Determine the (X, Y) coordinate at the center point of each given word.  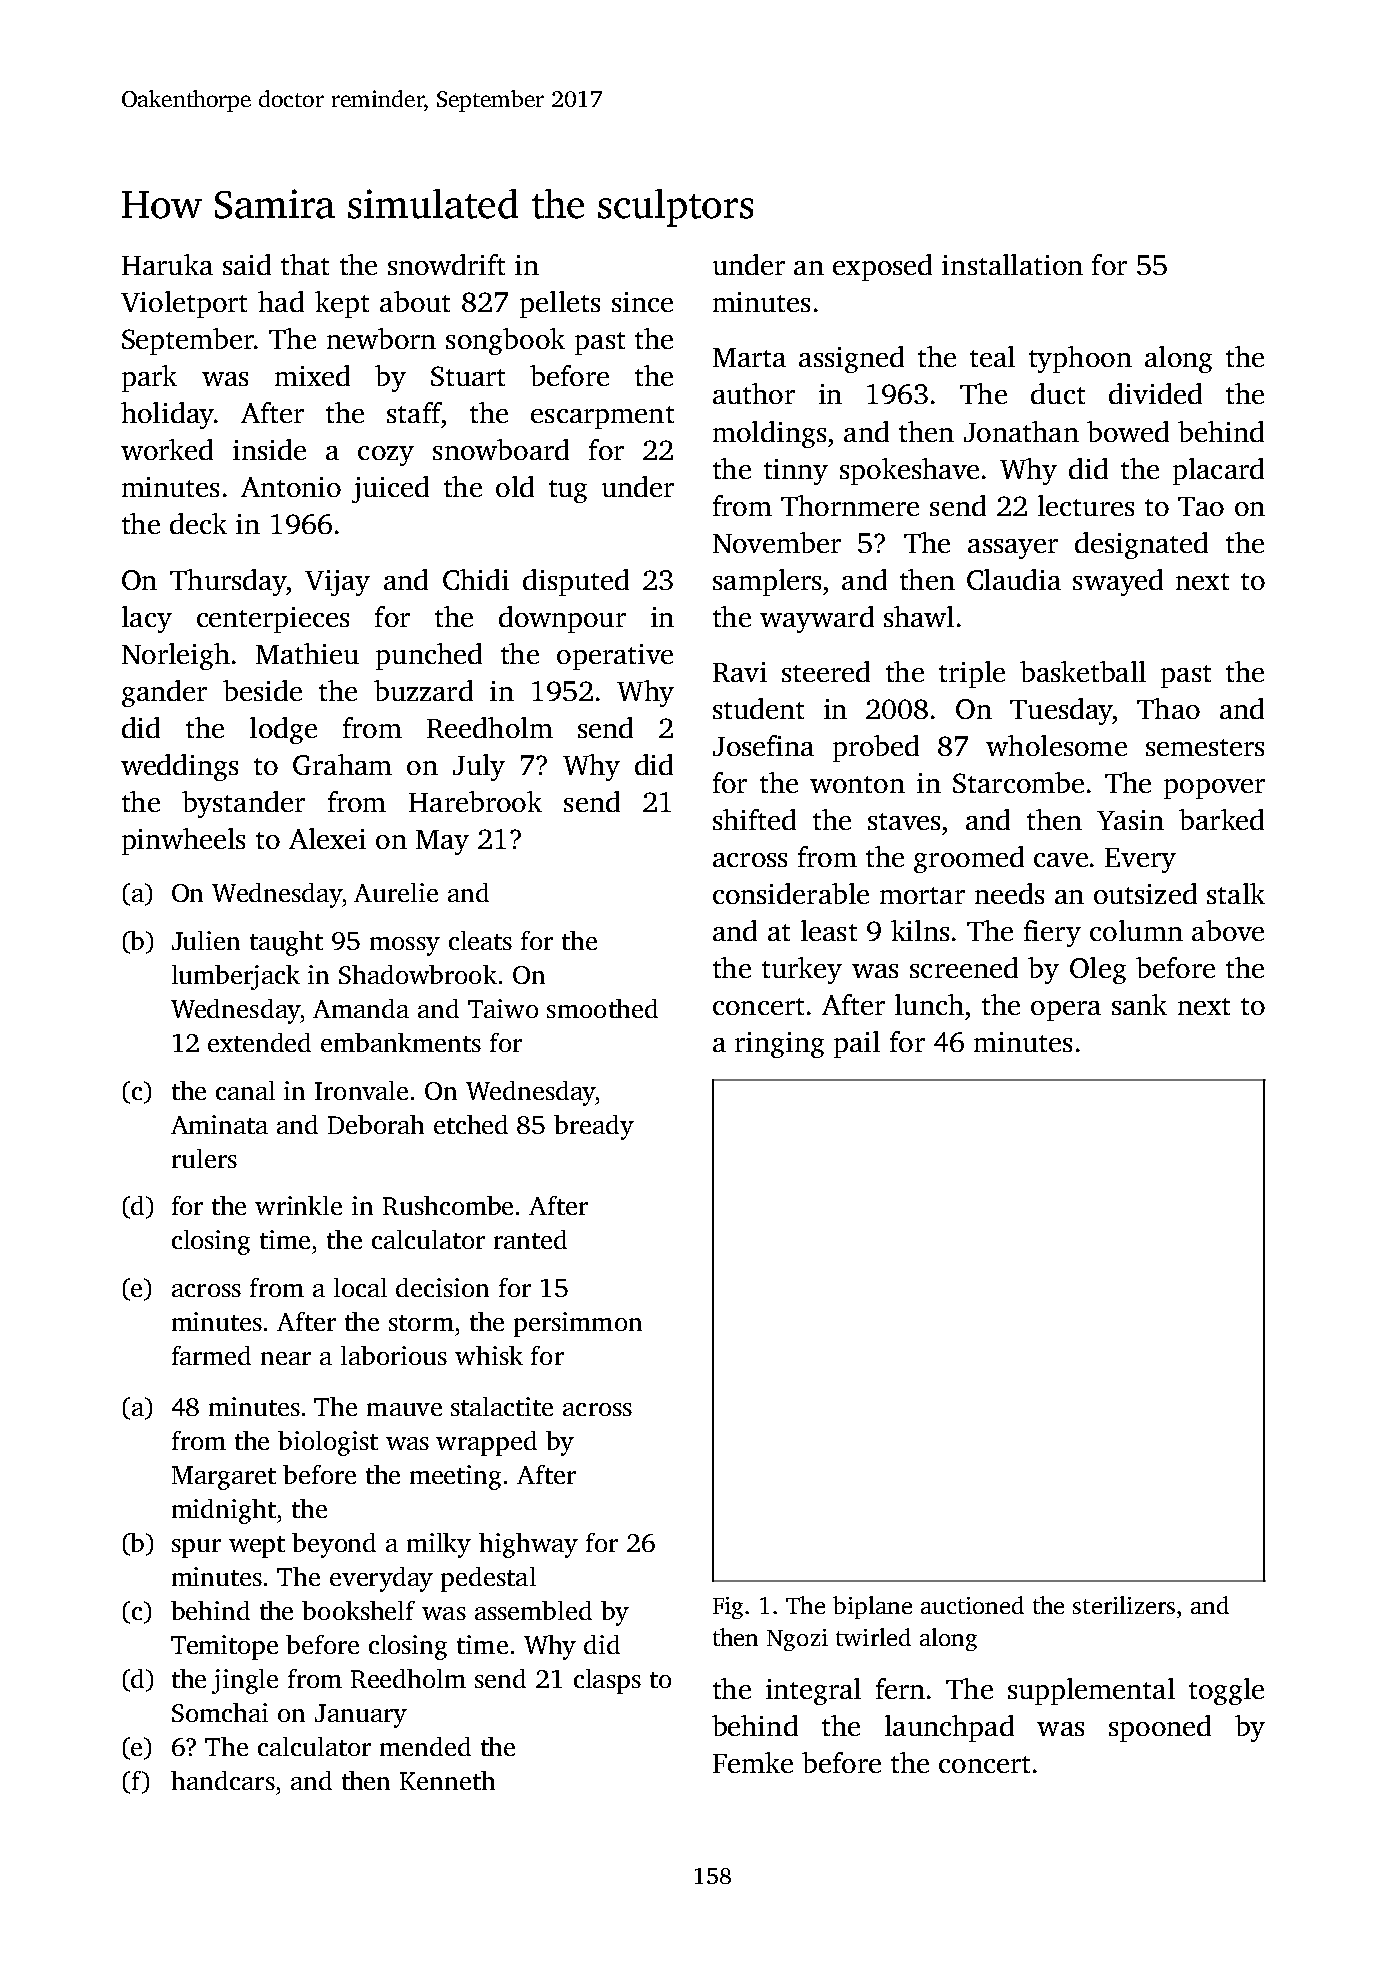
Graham (342, 764)
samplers (767, 582)
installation (1012, 264)
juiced (390, 489)
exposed (882, 267)
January (361, 1716)
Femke (753, 1762)
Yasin (1130, 820)
